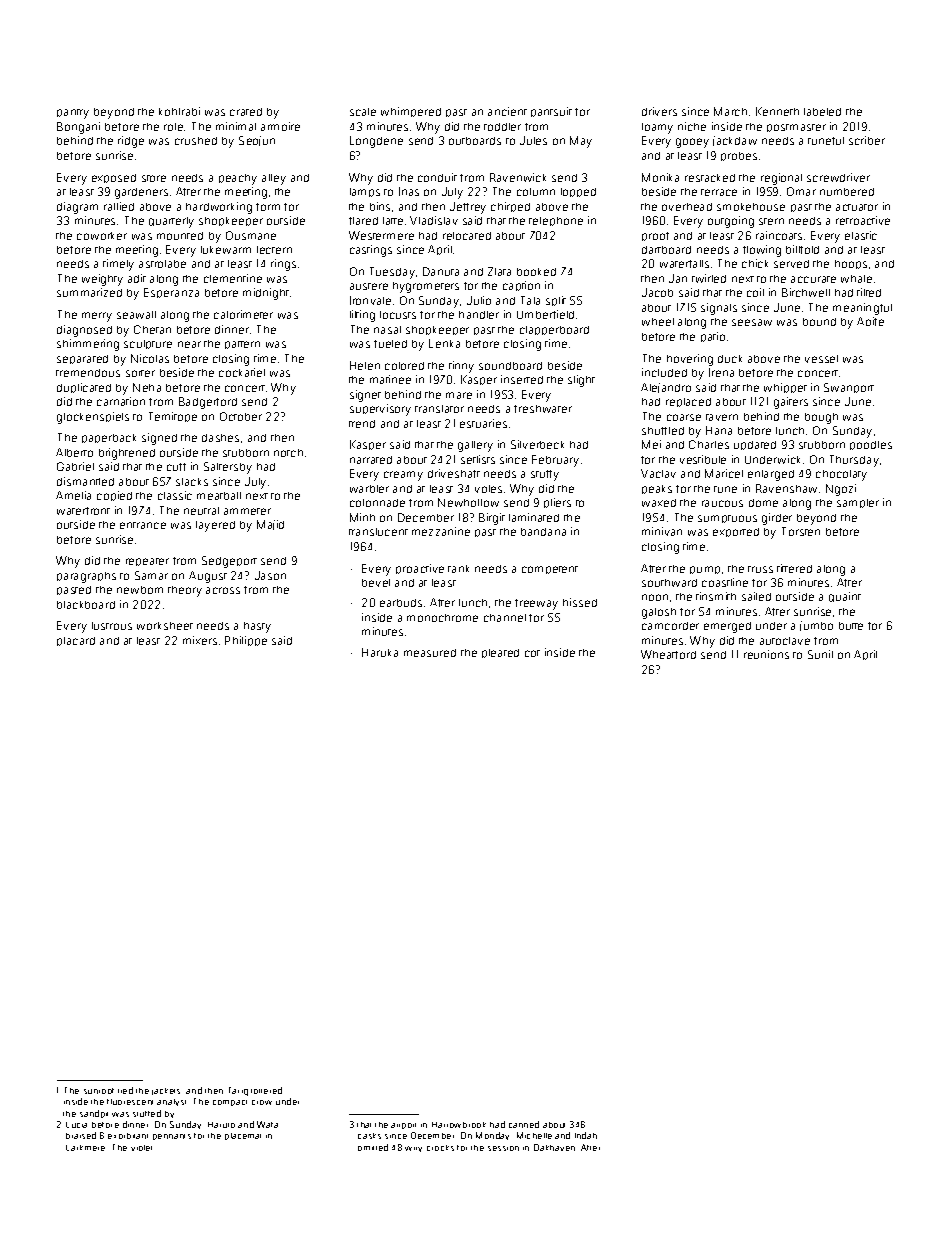 The image size is (952, 1233). What do you see at coordinates (179, 111) in the document?
I see `kohlrabi` at bounding box center [179, 111].
